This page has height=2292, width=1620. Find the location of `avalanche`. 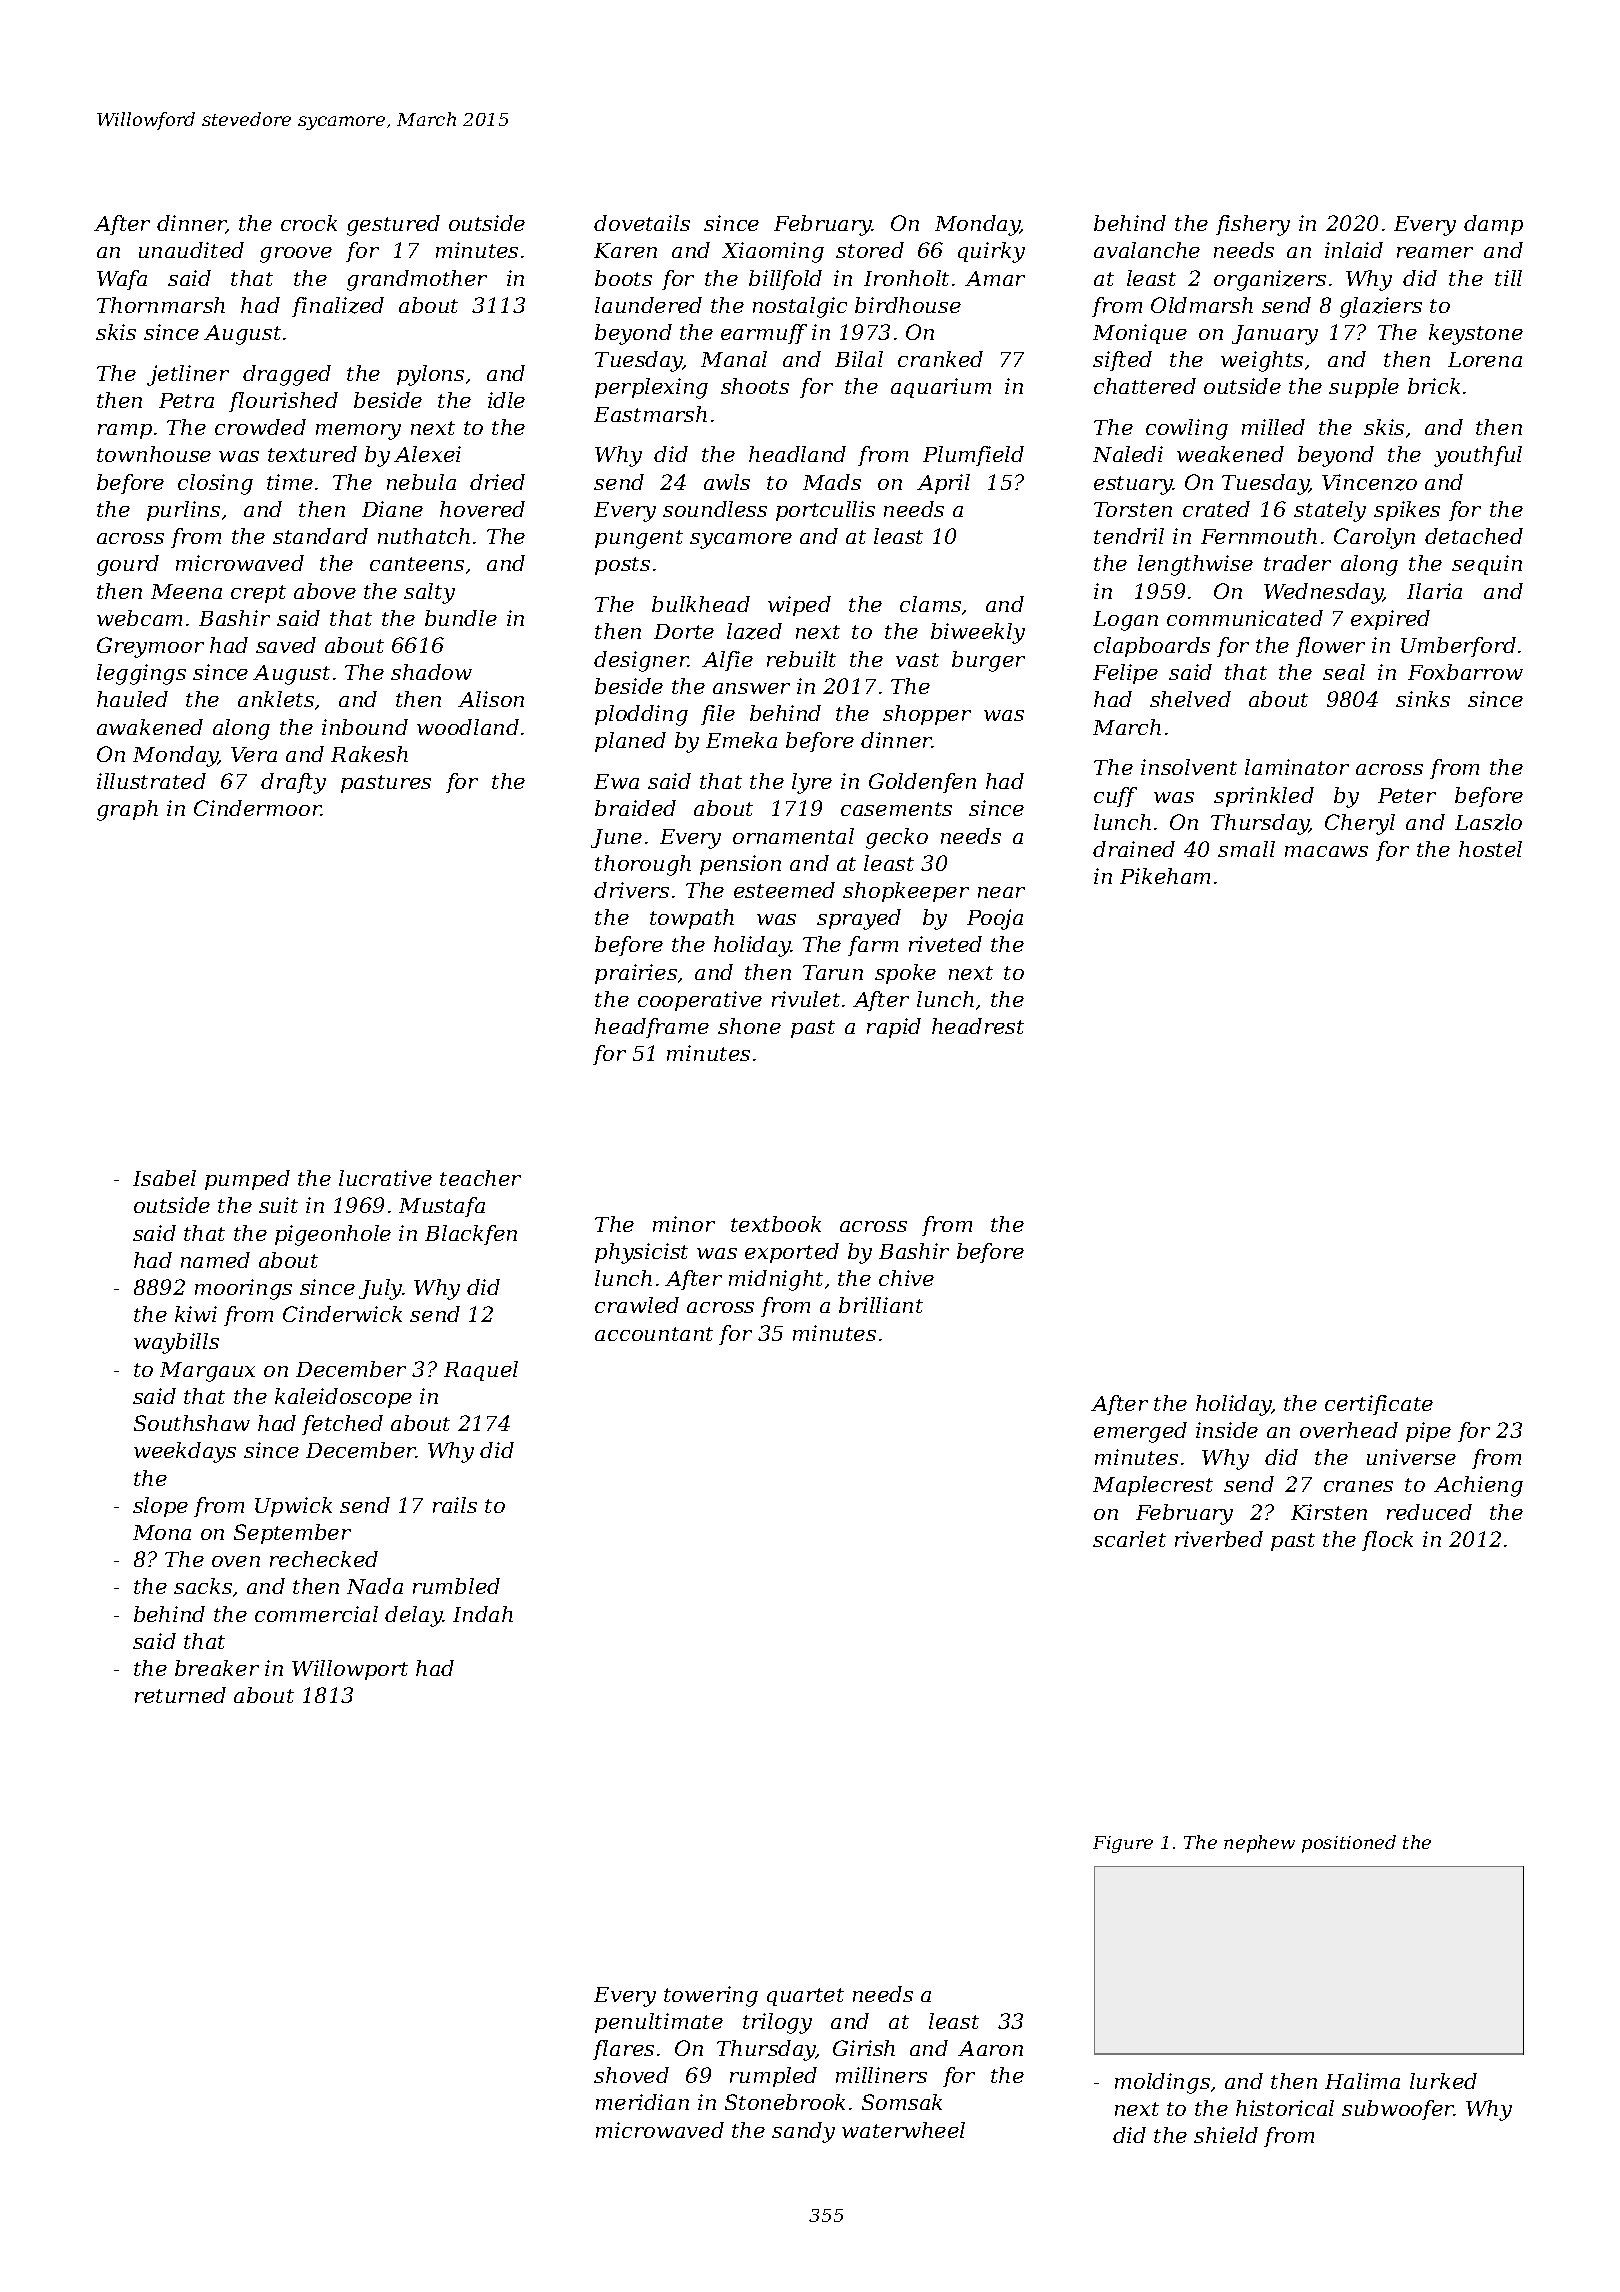

avalanche is located at coordinates (1147, 250).
